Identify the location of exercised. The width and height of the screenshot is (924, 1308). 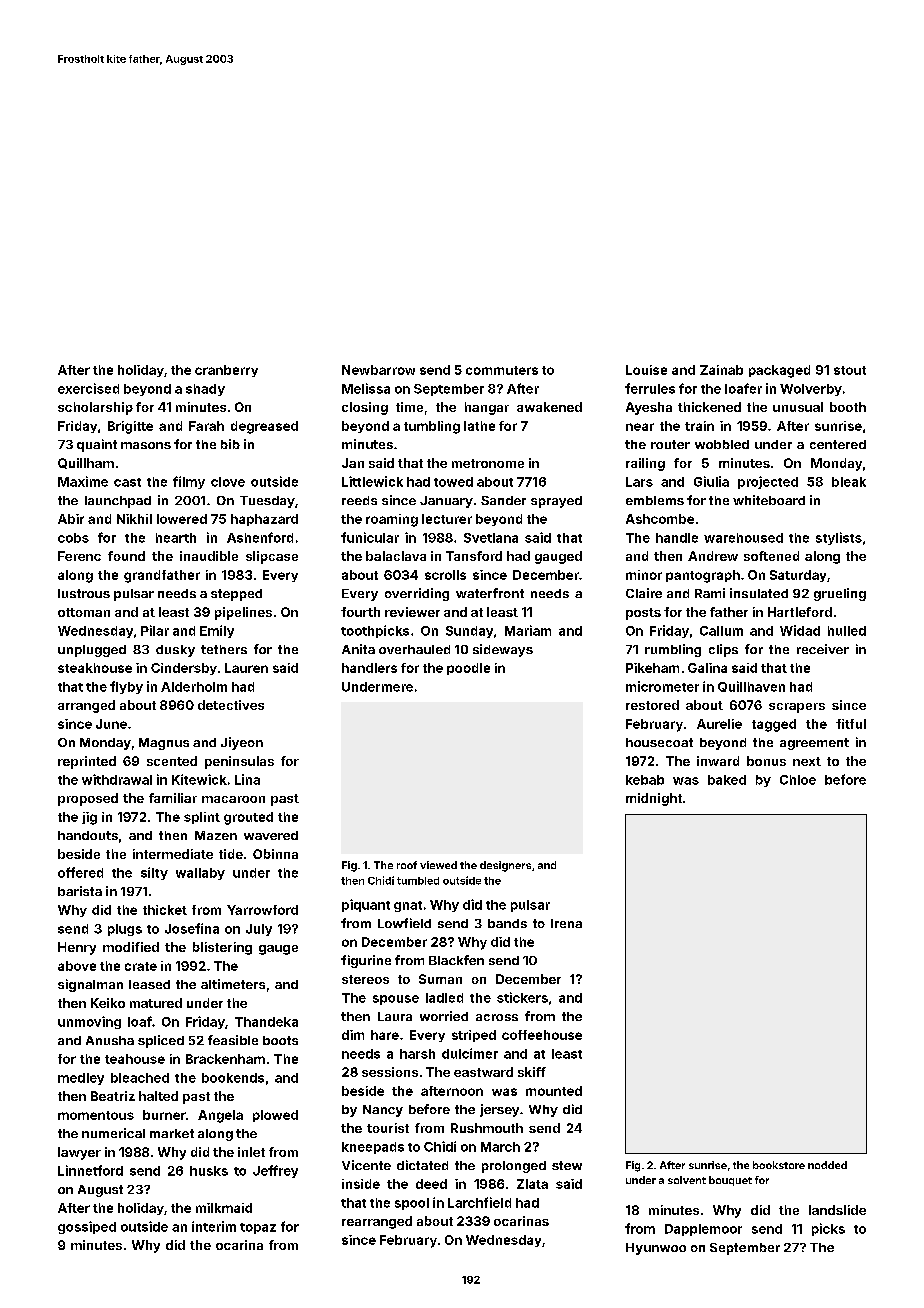
(88, 388).
